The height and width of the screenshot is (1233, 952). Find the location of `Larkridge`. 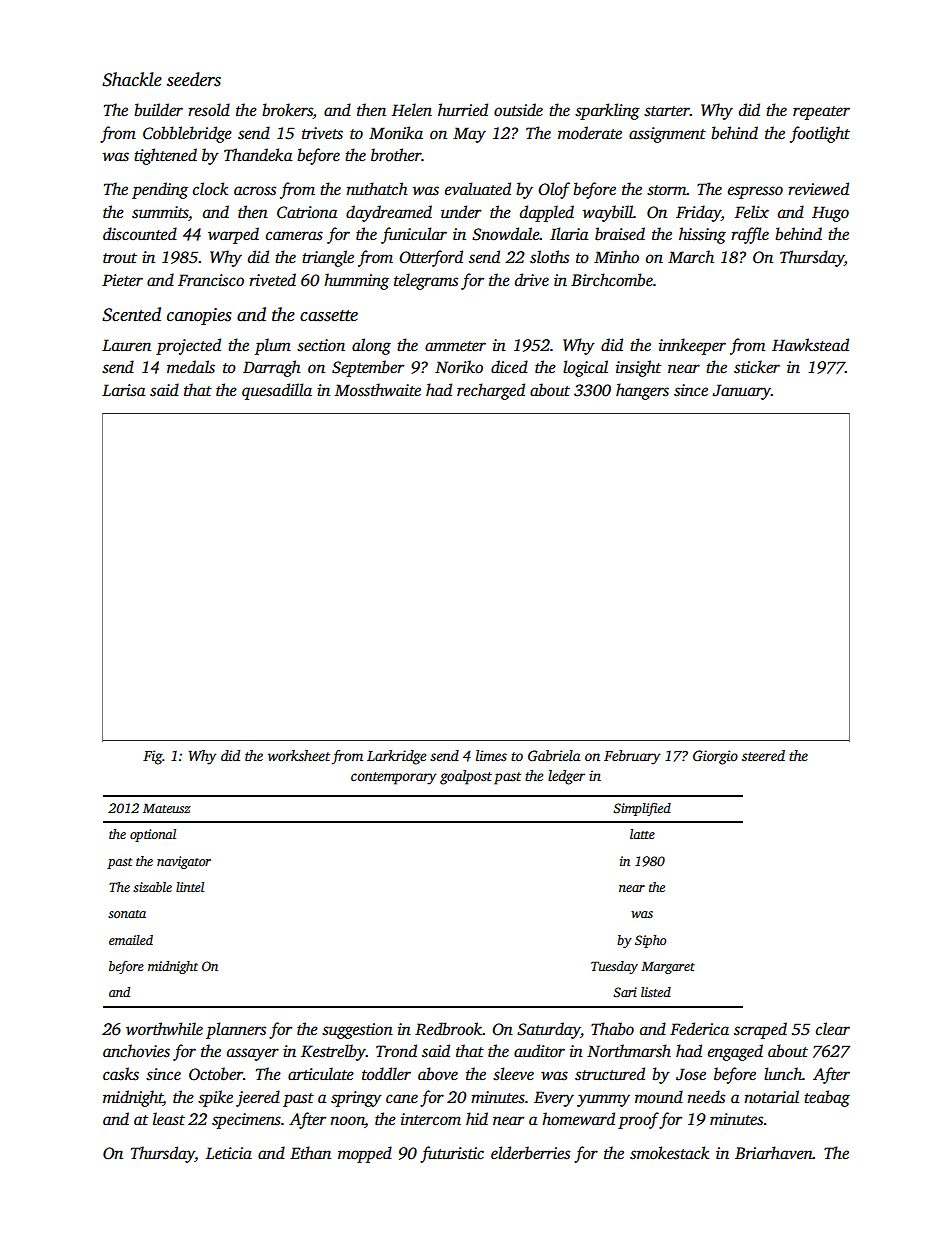

Larkridge is located at coordinates (396, 757).
